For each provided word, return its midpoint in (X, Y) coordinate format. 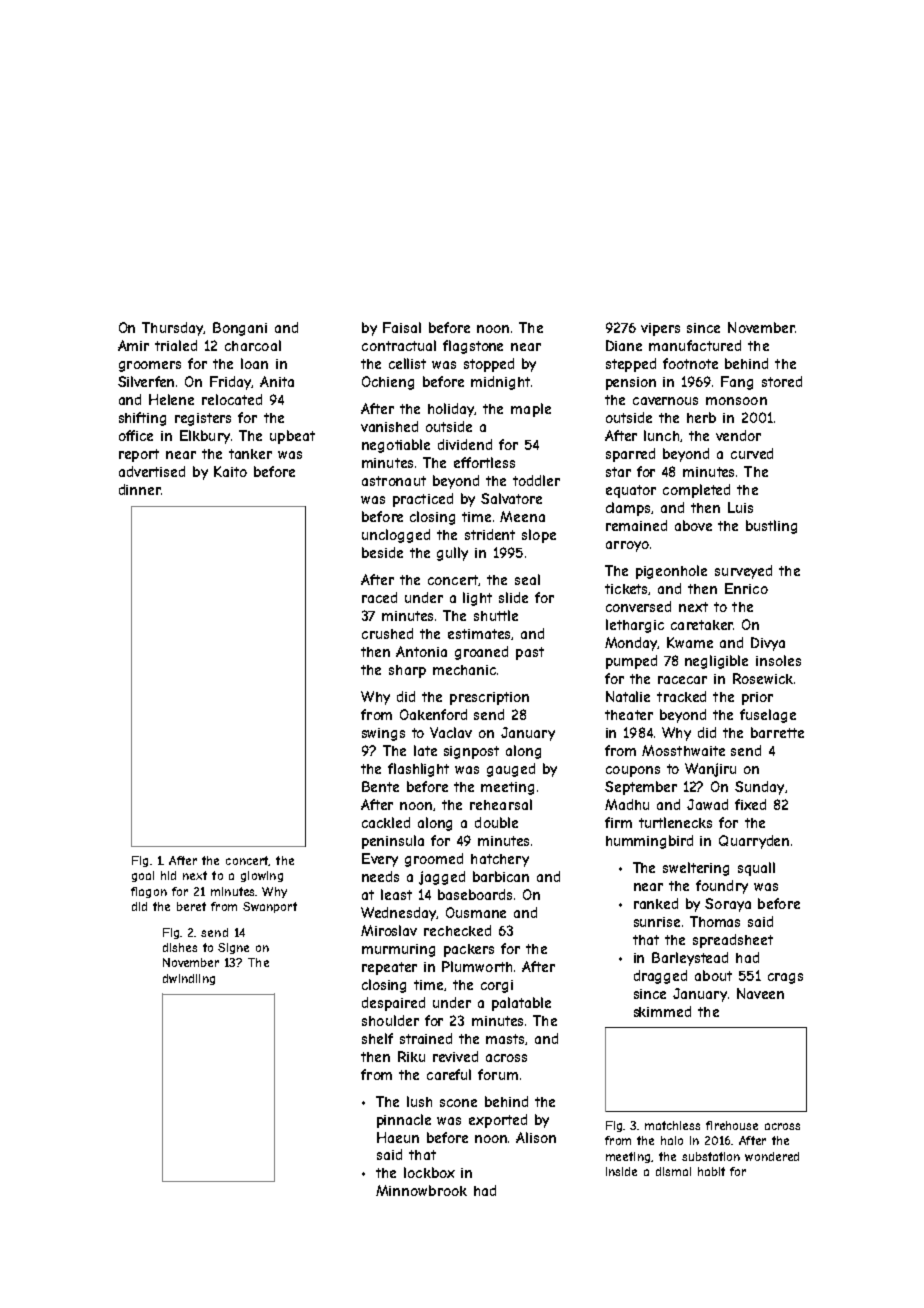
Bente (380, 786)
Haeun (398, 1137)
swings (383, 734)
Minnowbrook (421, 1190)
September (641, 788)
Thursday (173, 329)
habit (711, 1171)
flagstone (473, 347)
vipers (660, 329)
